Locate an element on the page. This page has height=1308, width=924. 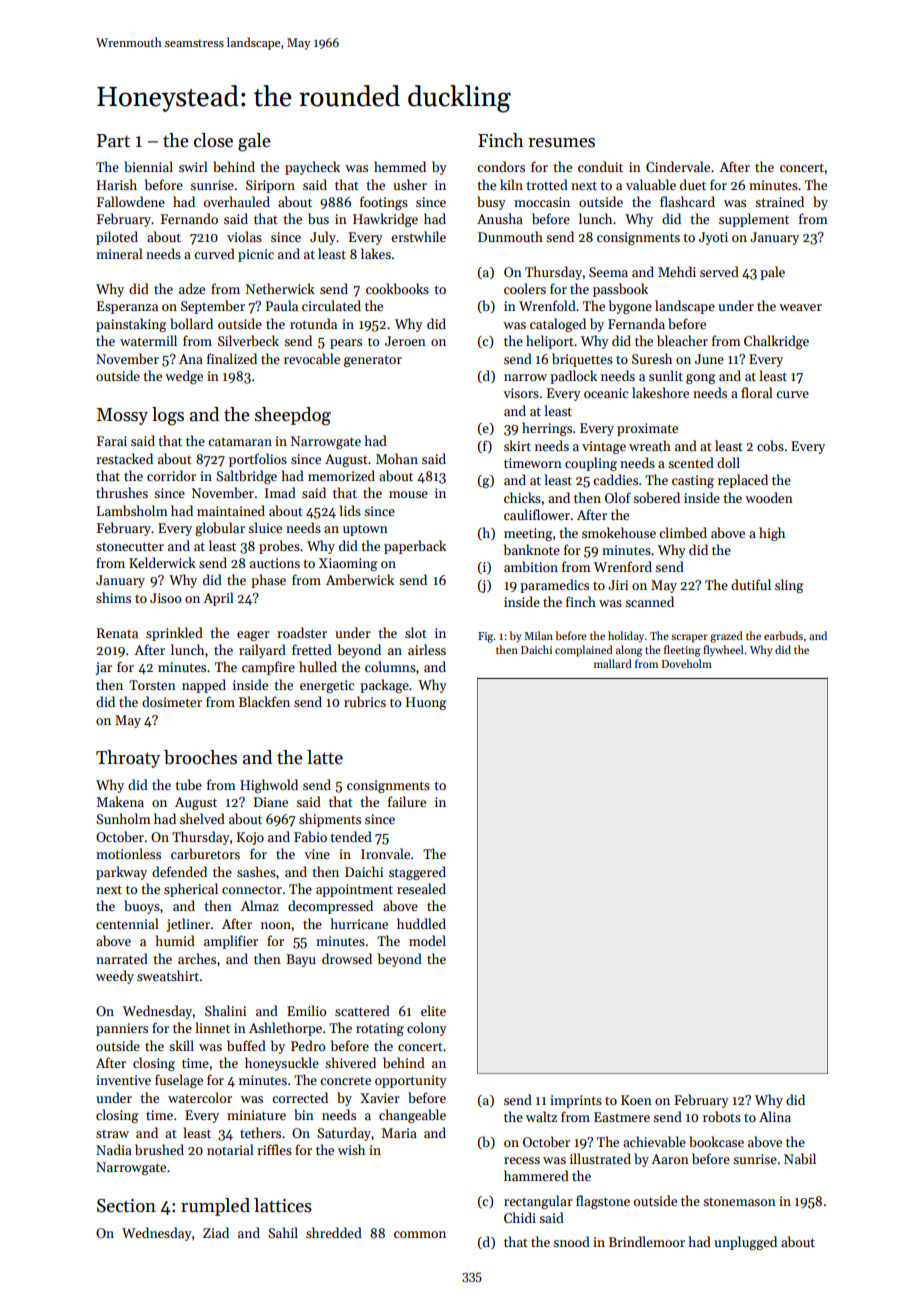
strained is located at coordinates (779, 201).
